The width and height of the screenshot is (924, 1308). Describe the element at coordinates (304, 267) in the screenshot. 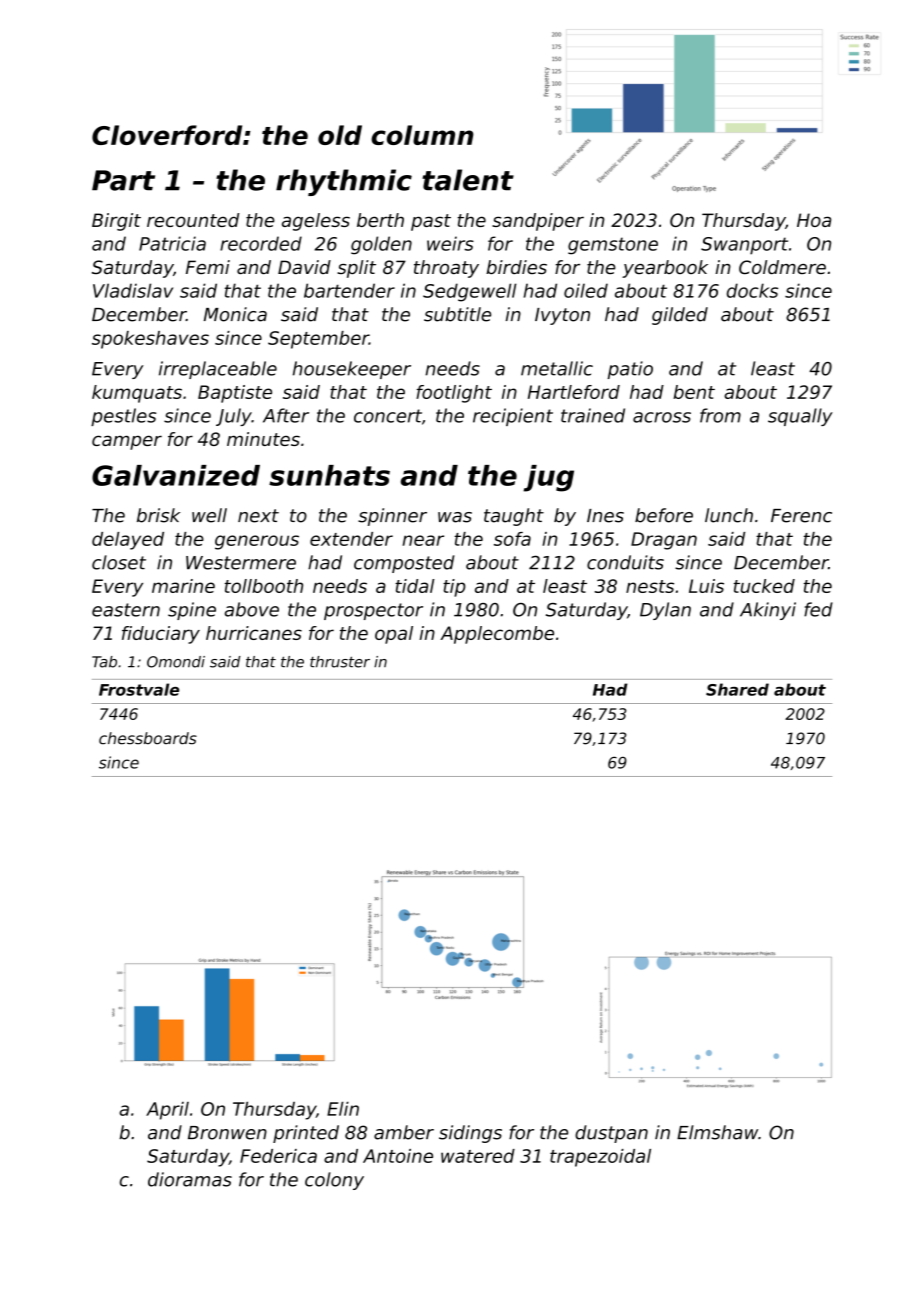

I see `David` at that location.
